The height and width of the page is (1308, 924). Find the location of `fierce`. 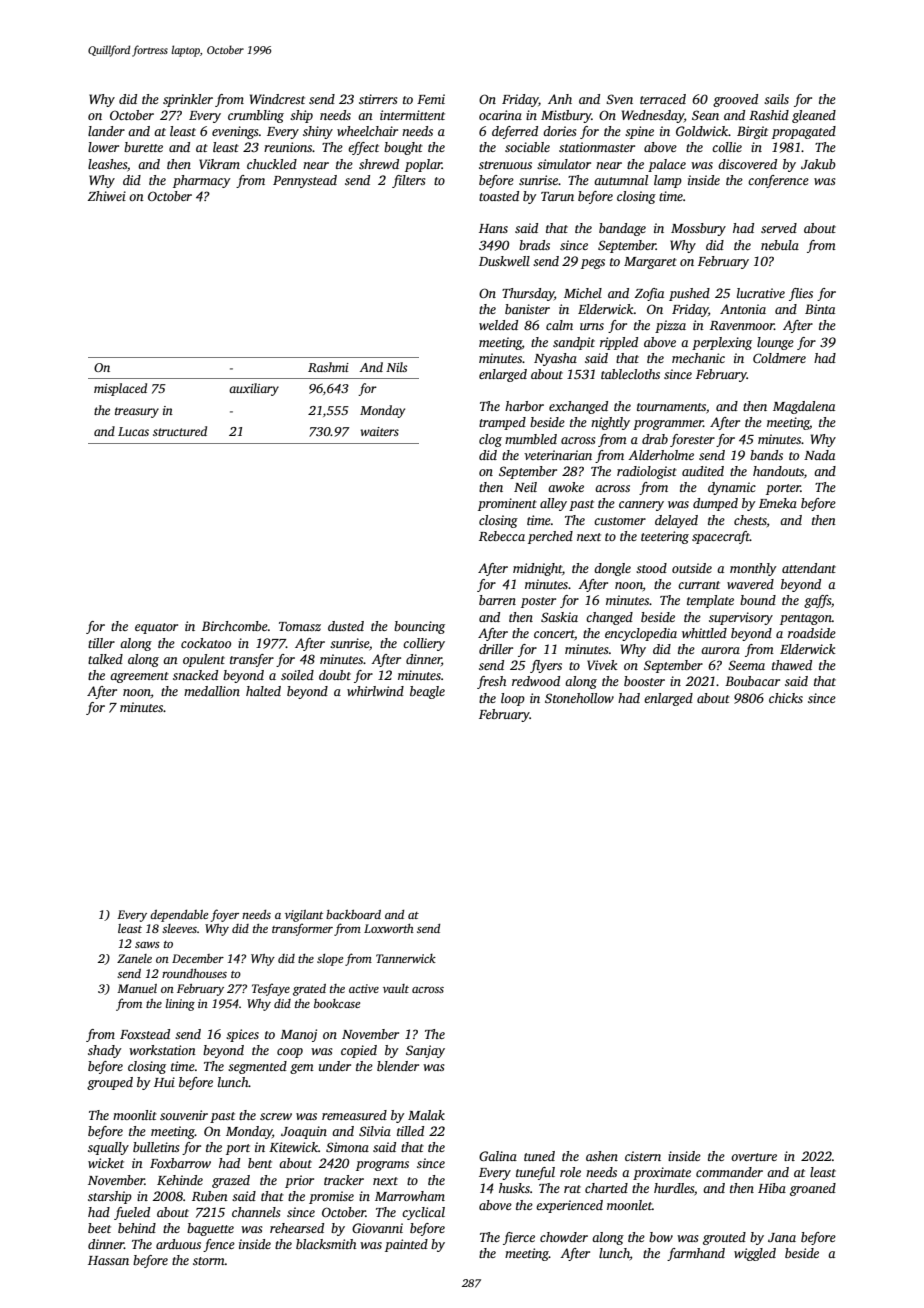

fierce is located at coordinates (519, 1238).
